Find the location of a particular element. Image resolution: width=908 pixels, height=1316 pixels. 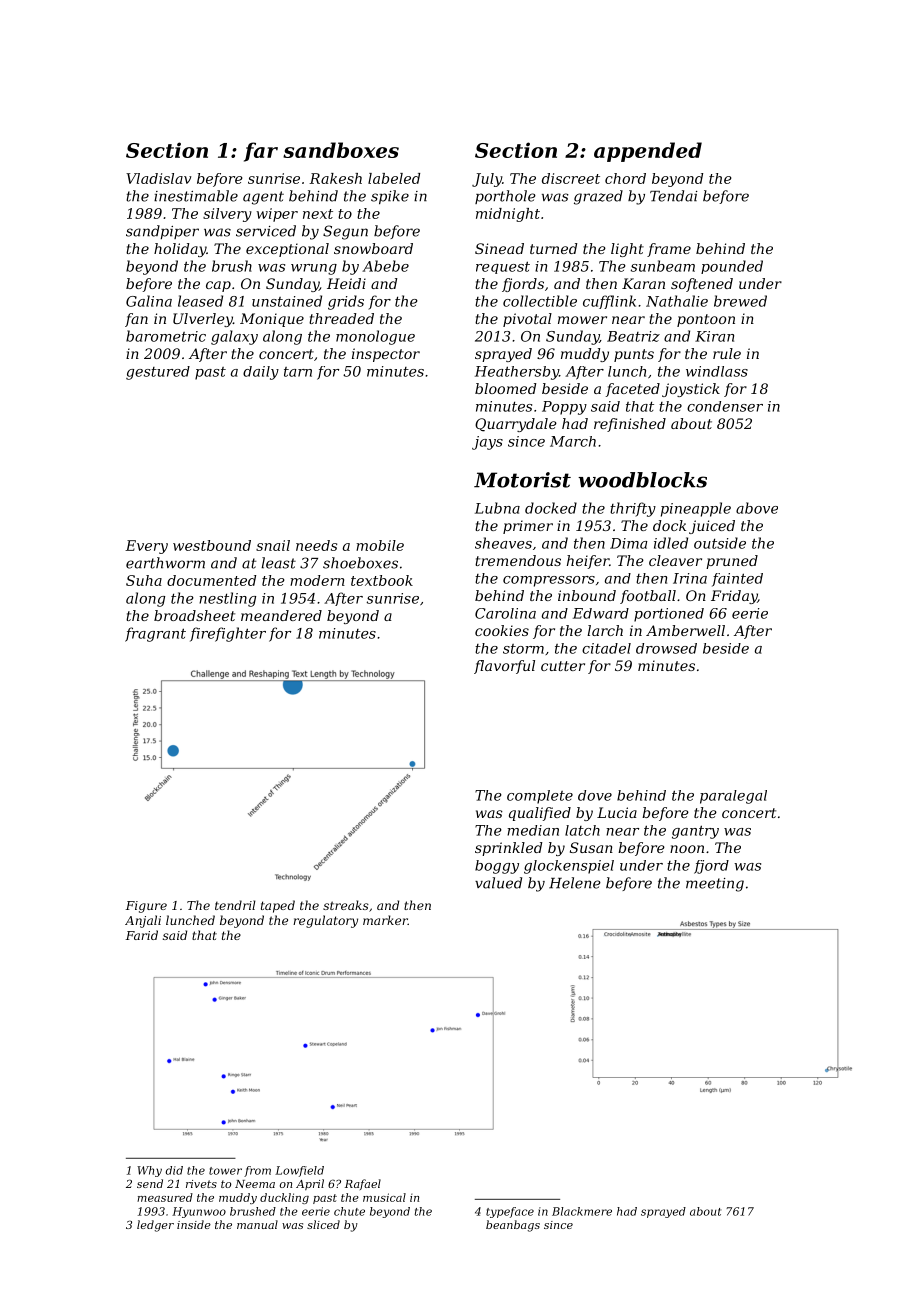

compressors is located at coordinates (549, 581).
